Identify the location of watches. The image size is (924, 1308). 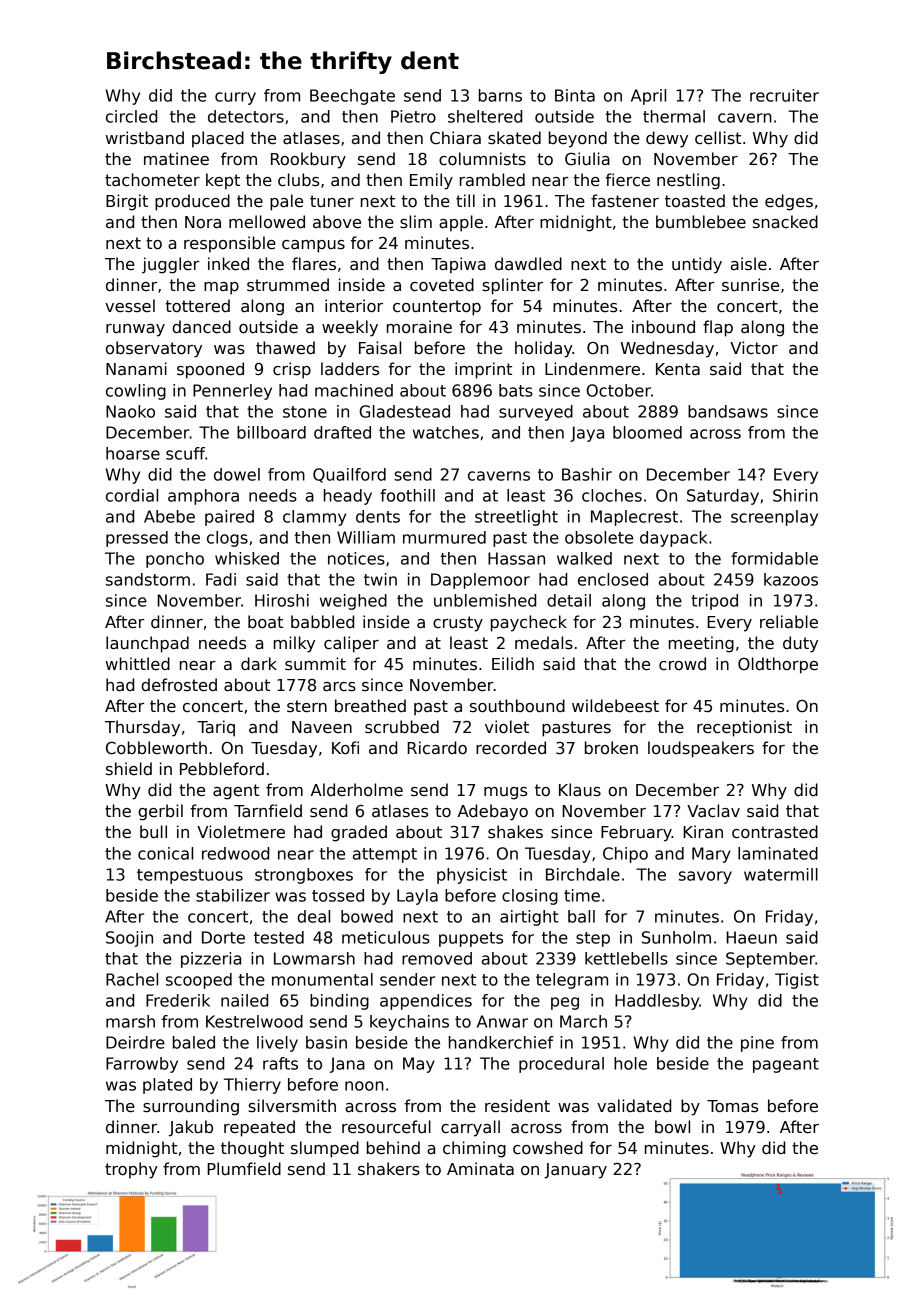
(446, 432).
